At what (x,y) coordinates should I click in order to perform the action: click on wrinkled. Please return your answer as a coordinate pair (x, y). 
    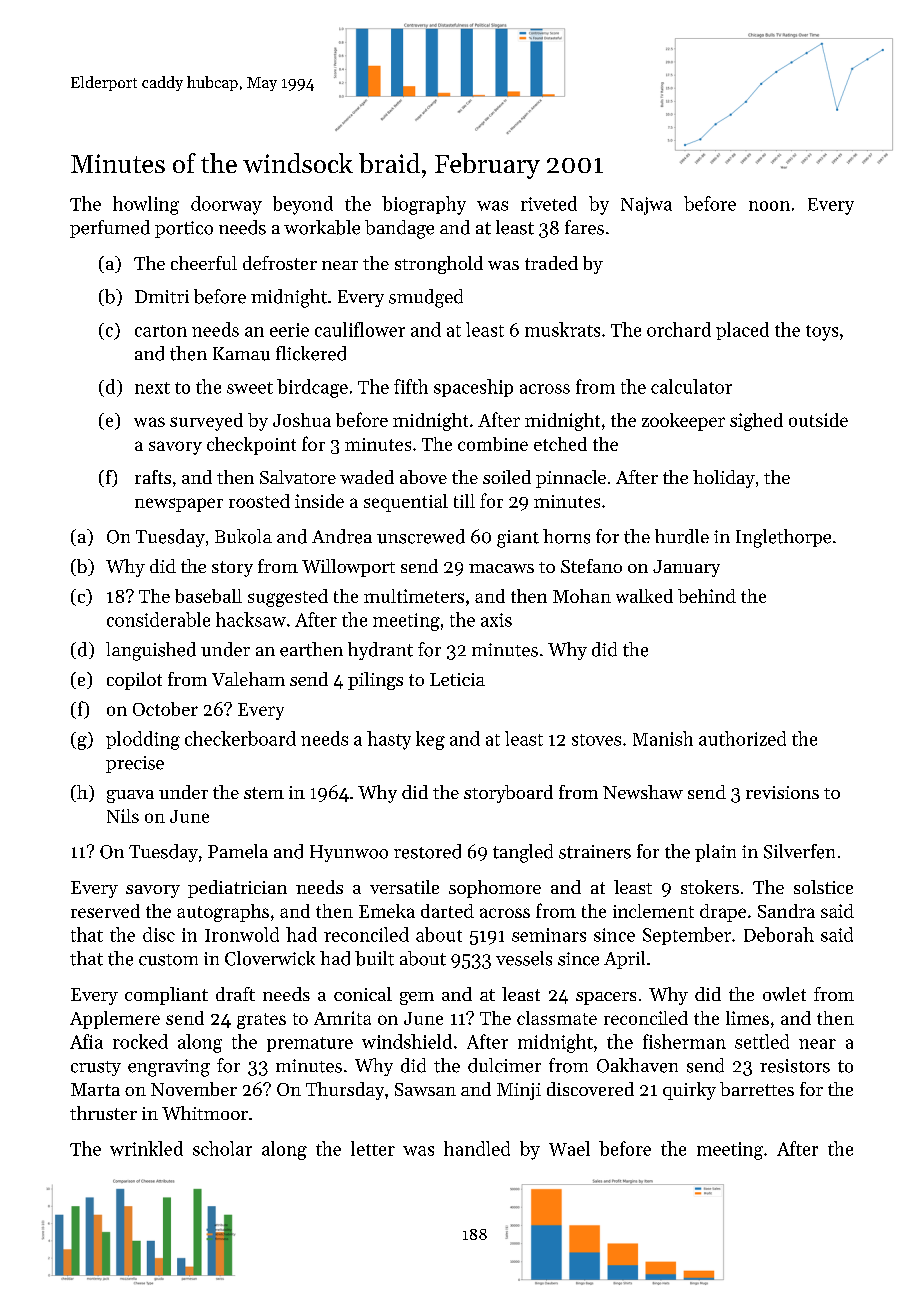
    Looking at the image, I should click on (146, 1148).
